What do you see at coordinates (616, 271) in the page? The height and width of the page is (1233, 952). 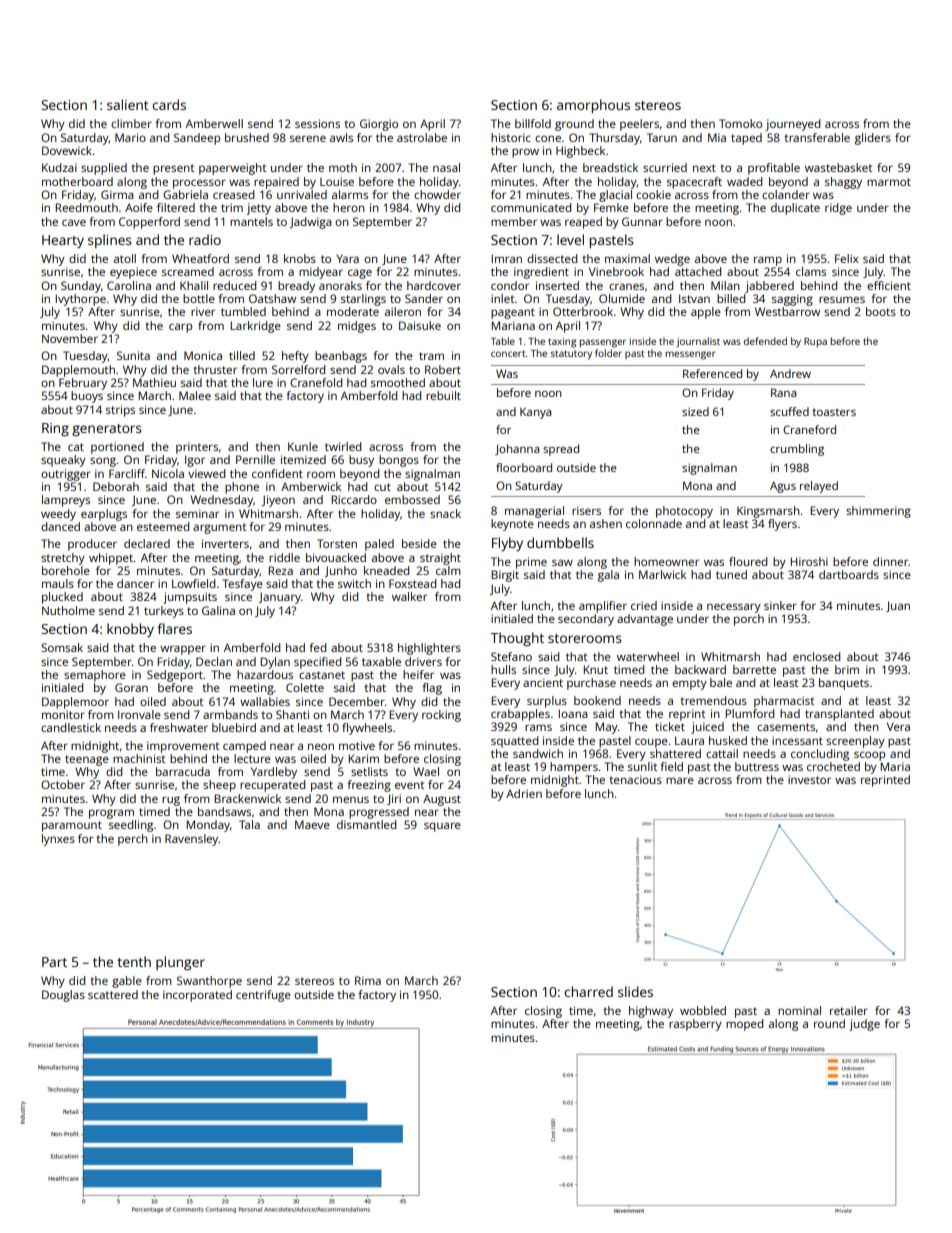 I see `Vinebrook` at bounding box center [616, 271].
